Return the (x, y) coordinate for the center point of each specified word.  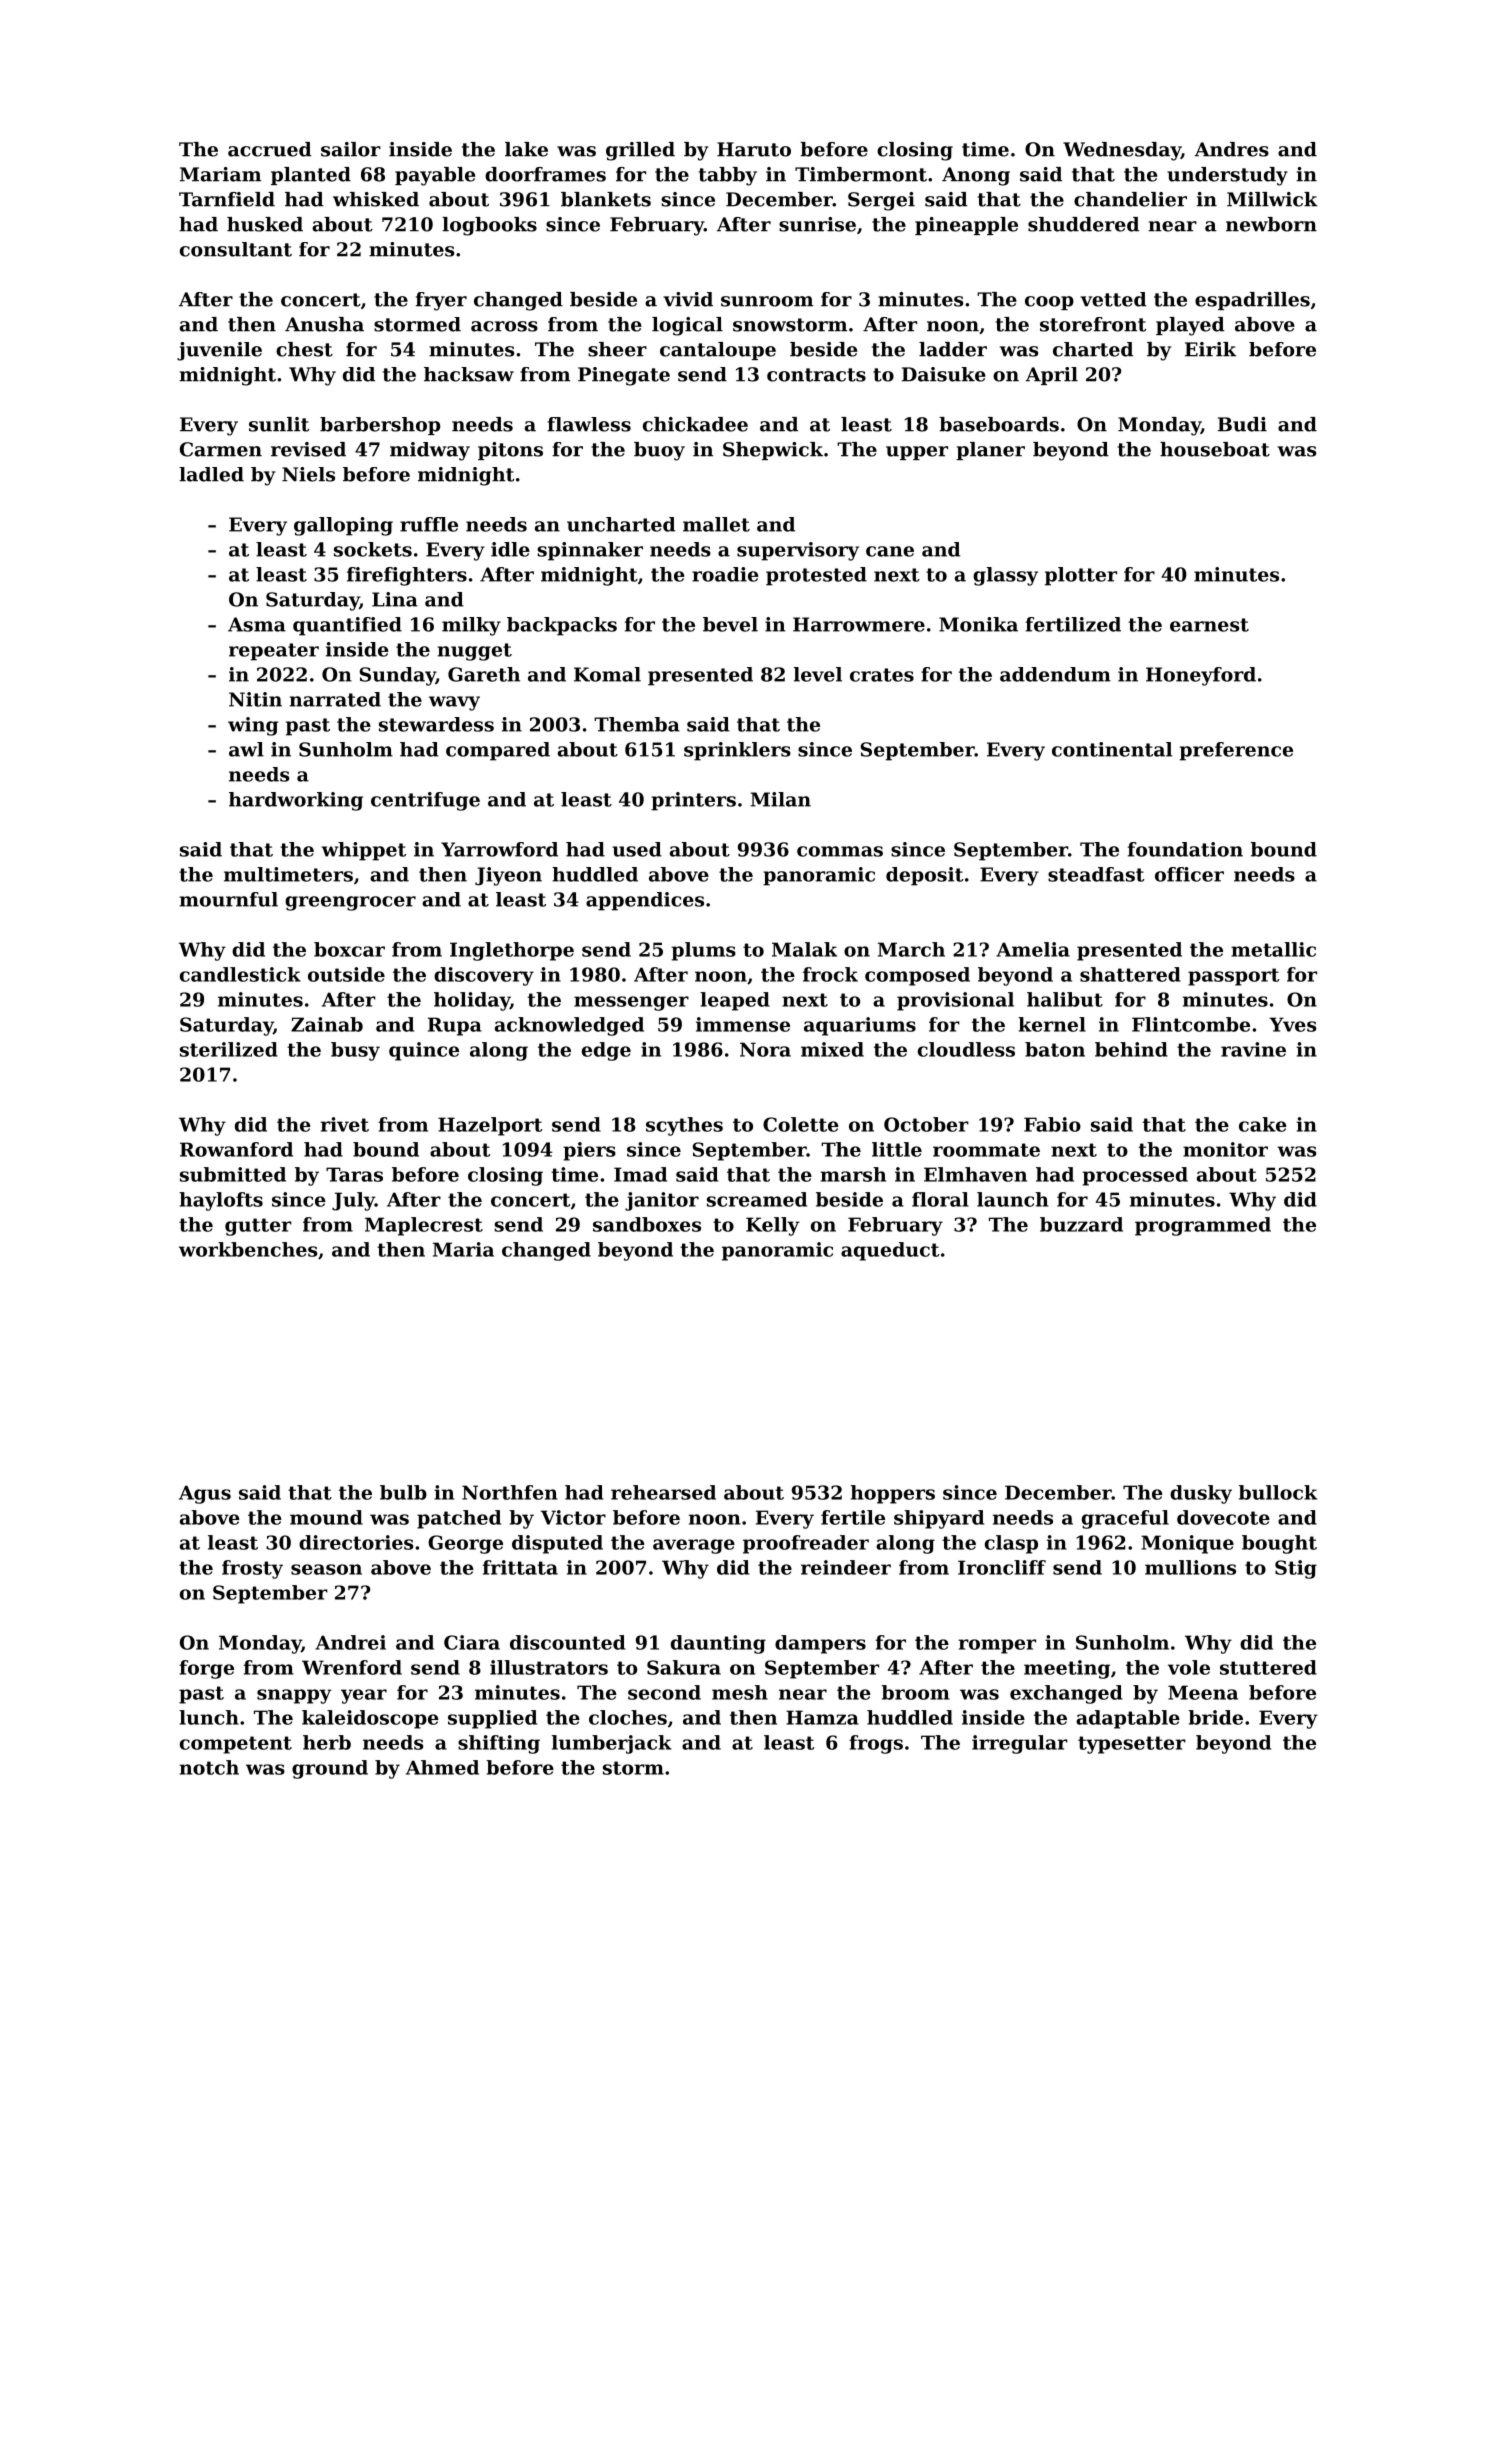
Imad (640, 1174)
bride (1215, 1717)
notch (209, 1767)
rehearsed (663, 1492)
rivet (344, 1124)
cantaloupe (718, 351)
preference (1236, 751)
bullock (1278, 1492)
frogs (876, 1744)
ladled (211, 474)
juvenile (219, 351)
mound (326, 1517)
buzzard (1081, 1224)
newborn (1271, 224)
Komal (607, 674)
